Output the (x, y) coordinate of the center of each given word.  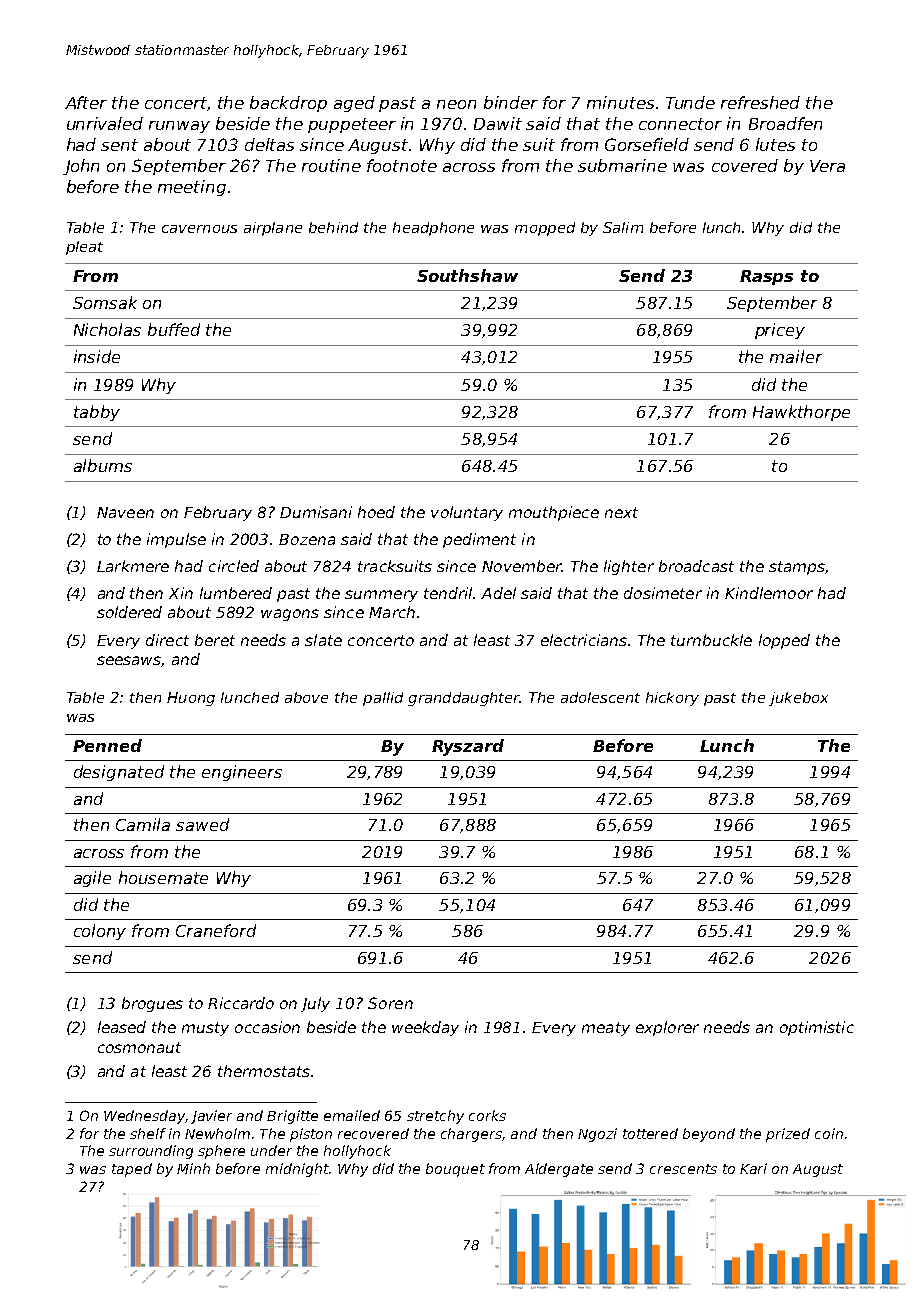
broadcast (696, 566)
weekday (425, 1028)
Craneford (216, 930)
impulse (176, 540)
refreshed (760, 102)
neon (456, 104)
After (86, 102)
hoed (376, 512)
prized (788, 1135)
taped (132, 1170)
